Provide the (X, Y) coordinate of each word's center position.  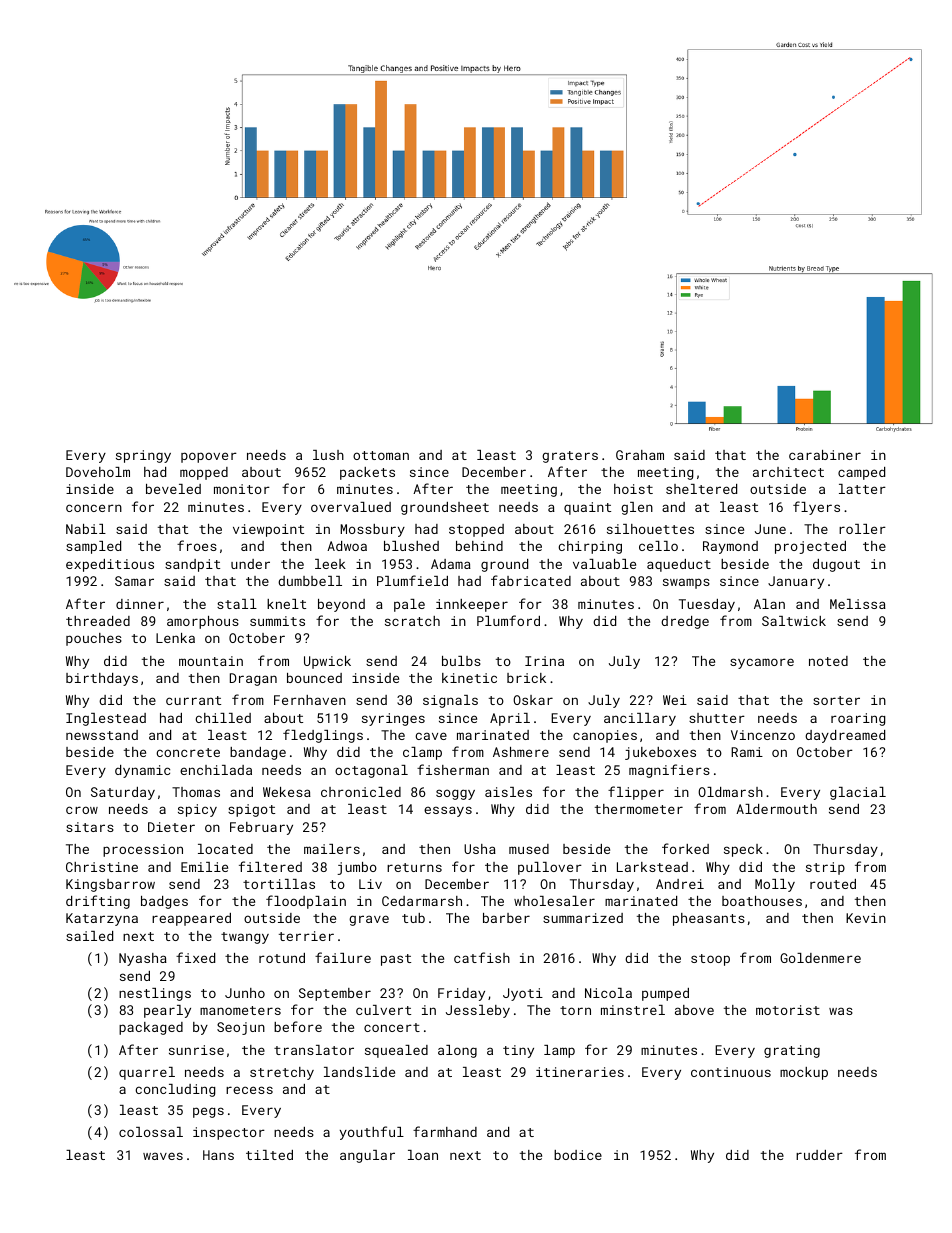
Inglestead (106, 719)
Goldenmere (820, 958)
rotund (282, 958)
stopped (476, 530)
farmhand (445, 1131)
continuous (731, 1072)
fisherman (453, 769)
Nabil (86, 529)
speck (743, 850)
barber (506, 918)
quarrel (147, 1073)
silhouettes (650, 529)
